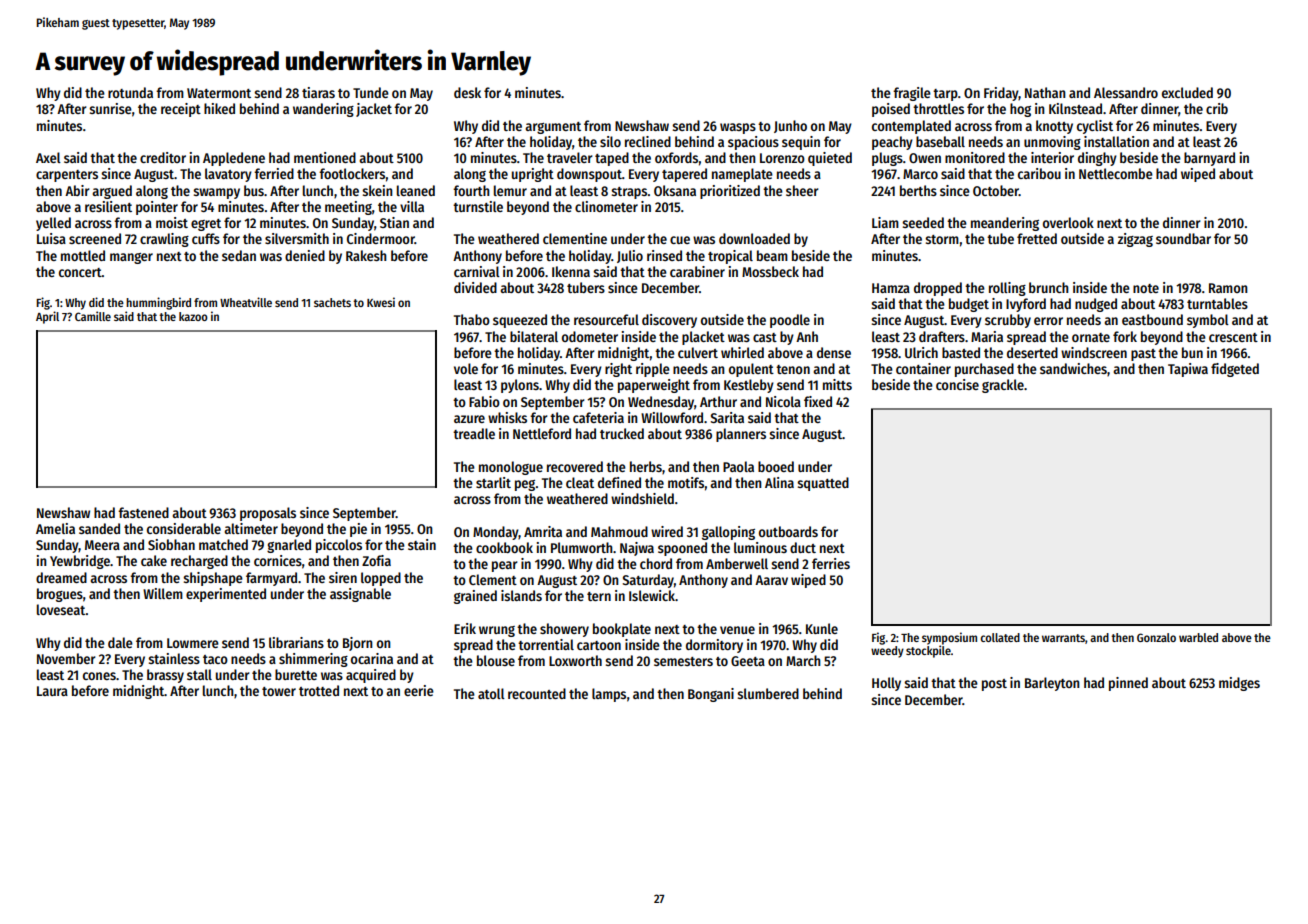 This image has width=1308, height=924. Describe the element at coordinates (239, 255) in the image. I see `sedan` at that location.
